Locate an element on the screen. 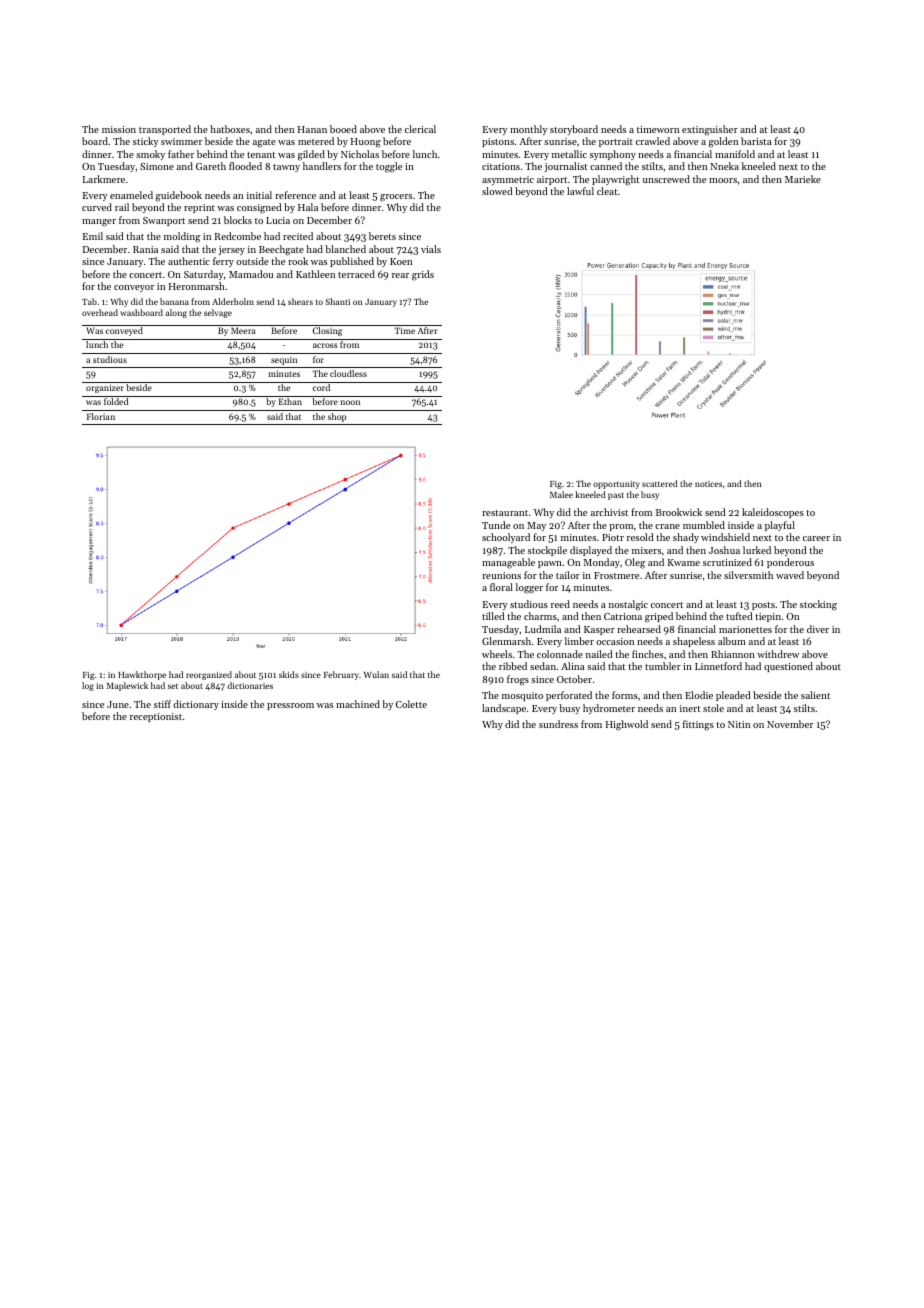  wheels is located at coordinates (497, 654).
